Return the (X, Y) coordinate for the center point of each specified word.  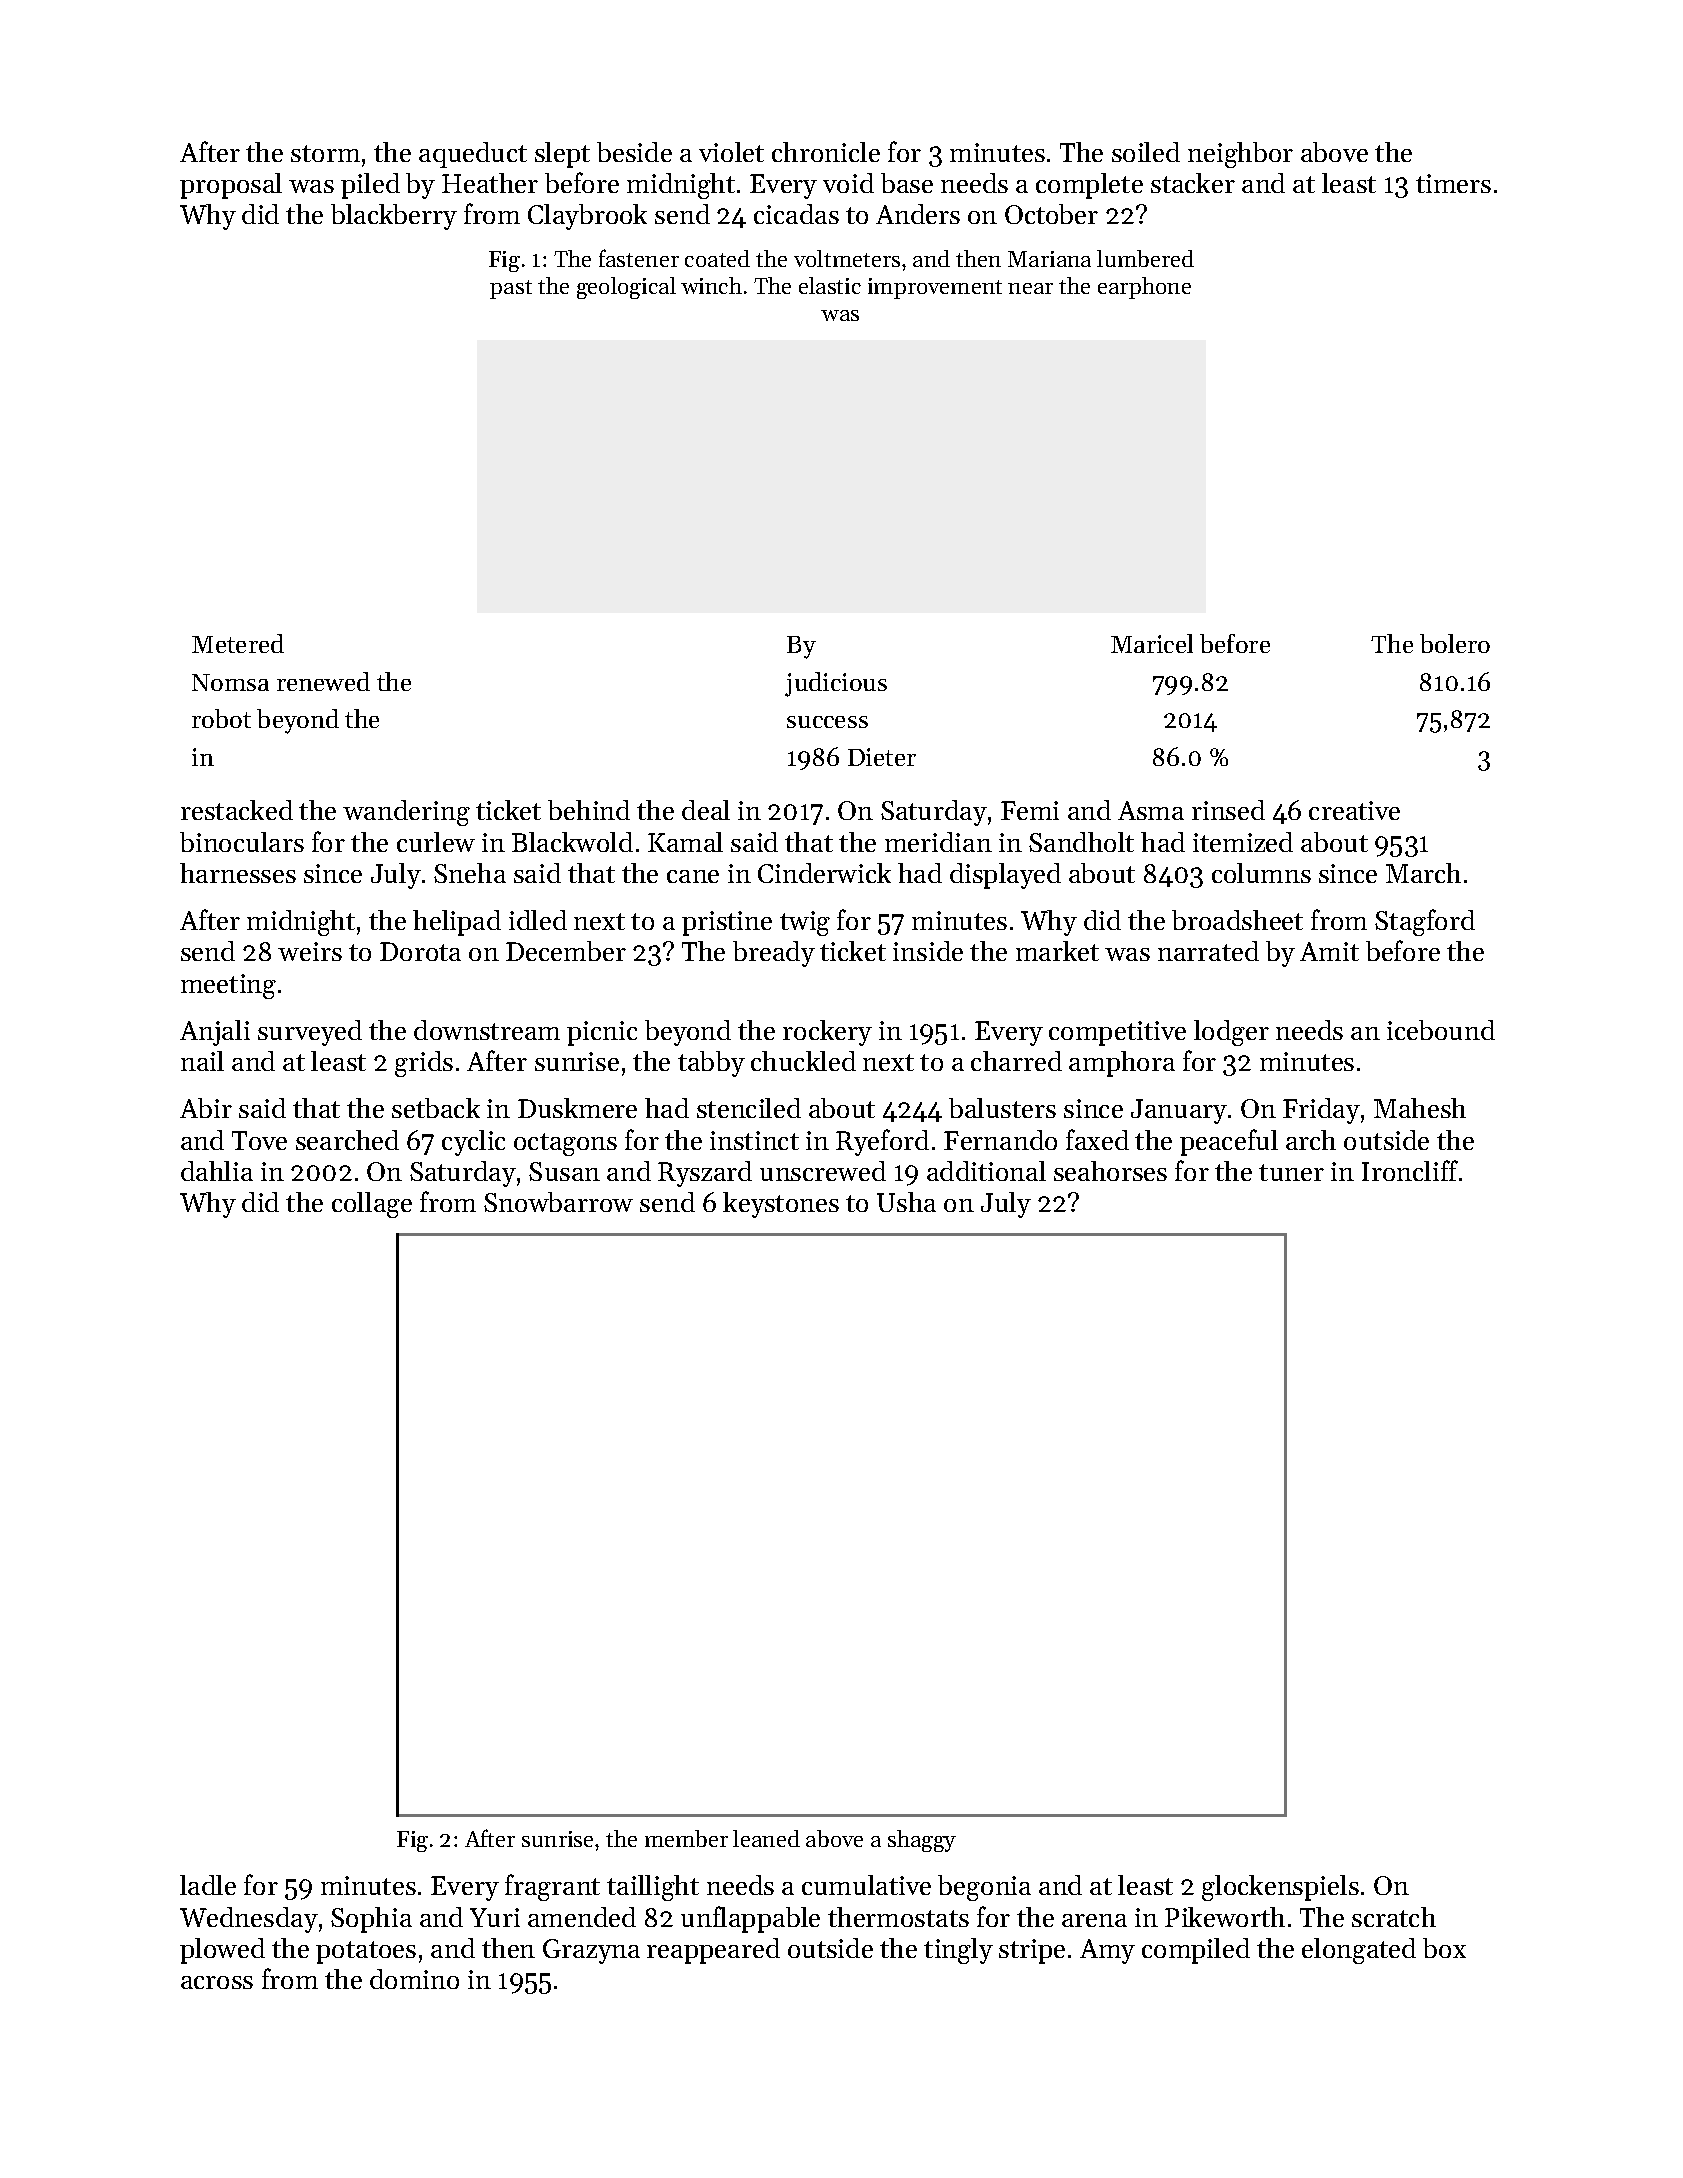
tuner (1291, 1172)
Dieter (882, 757)
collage (372, 1205)
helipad (457, 923)
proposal (231, 186)
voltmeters (847, 258)
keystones (781, 1205)
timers (1453, 183)
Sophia (371, 1920)
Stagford (1425, 922)
